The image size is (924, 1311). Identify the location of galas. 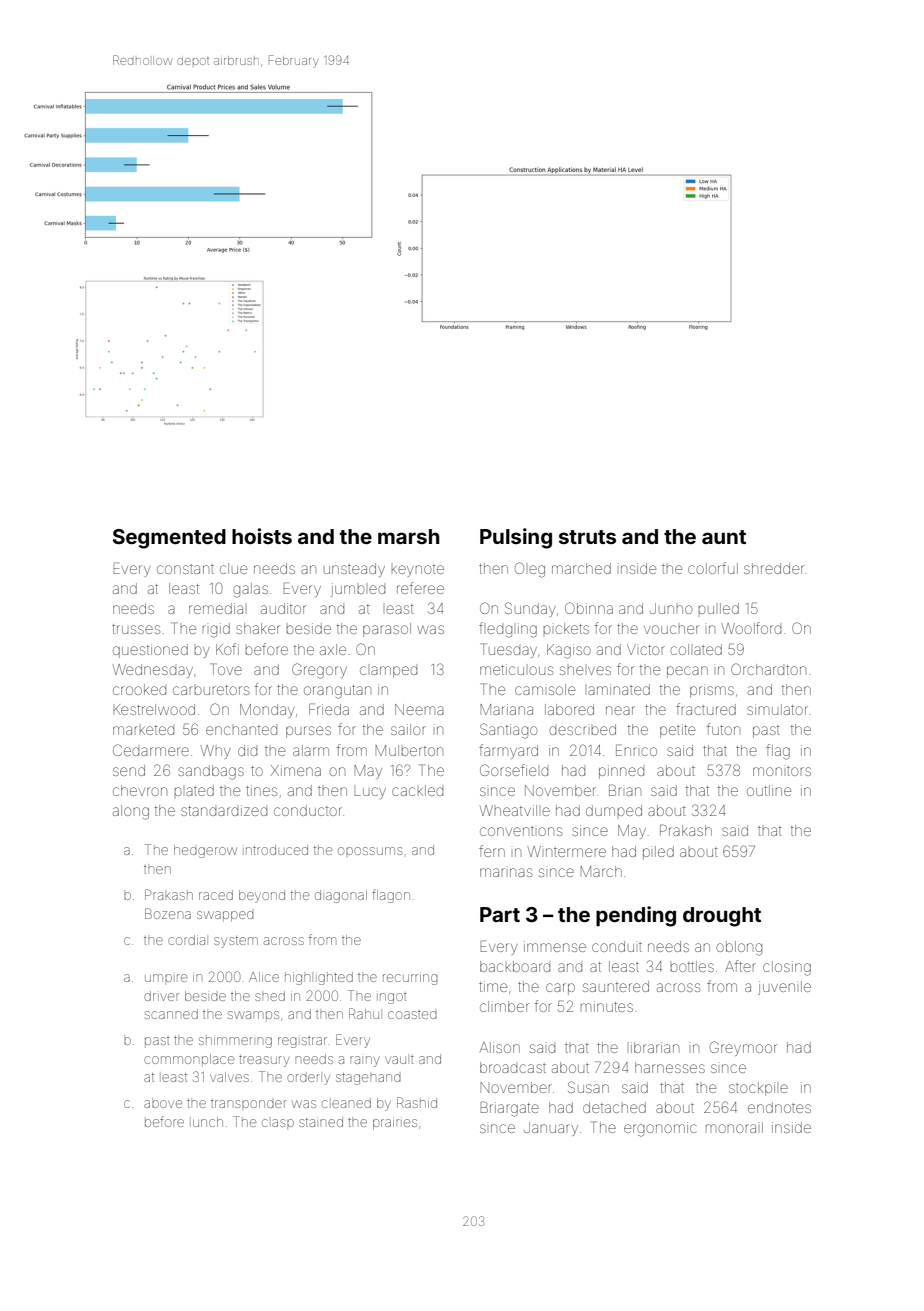
(250, 590).
